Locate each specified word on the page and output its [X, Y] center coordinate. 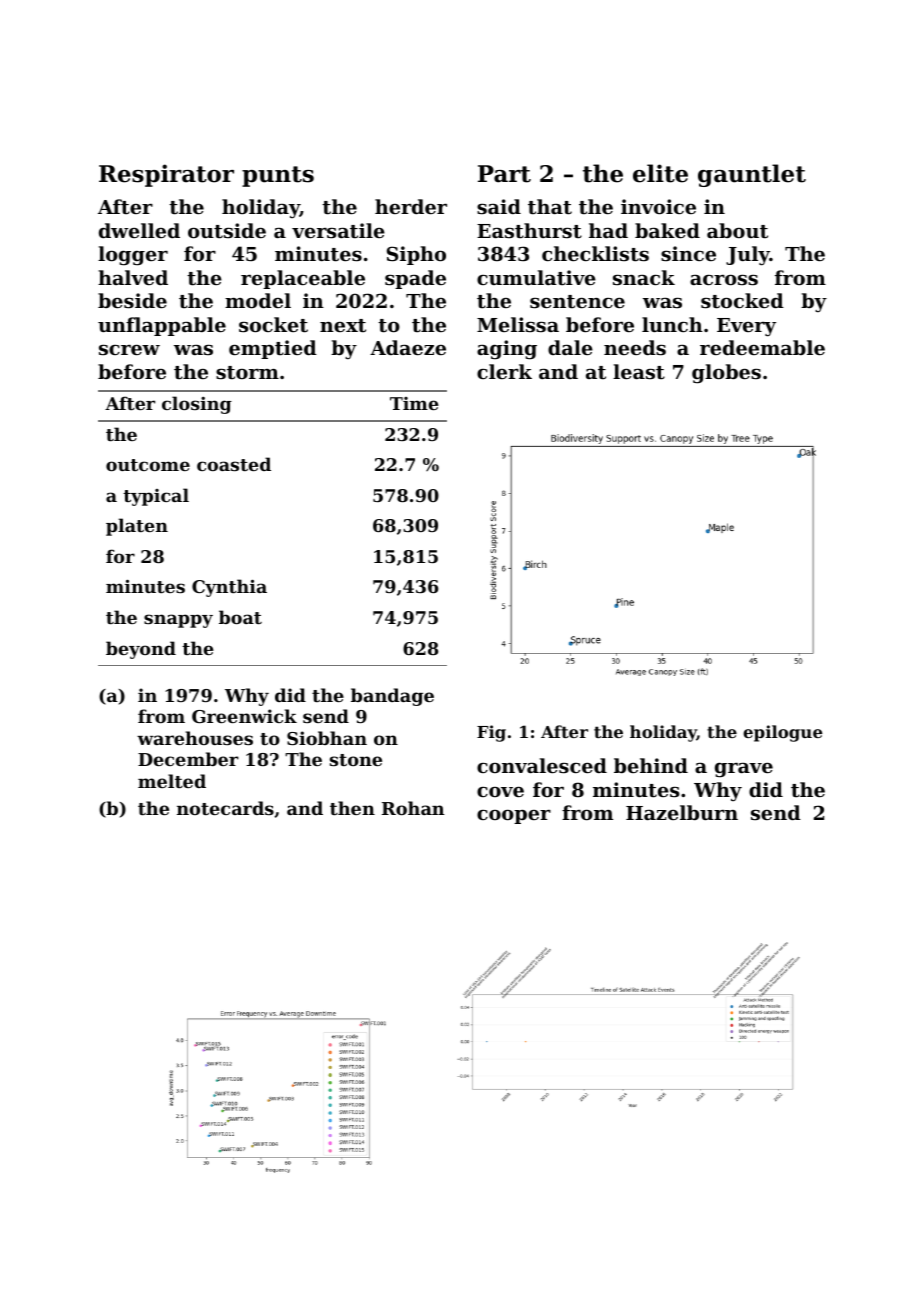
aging [507, 350]
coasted [234, 464]
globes [726, 374]
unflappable [162, 326]
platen [137, 527]
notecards [225, 808]
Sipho [416, 255]
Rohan [413, 808]
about [737, 230]
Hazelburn [682, 812]
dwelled [139, 230]
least [639, 372]
